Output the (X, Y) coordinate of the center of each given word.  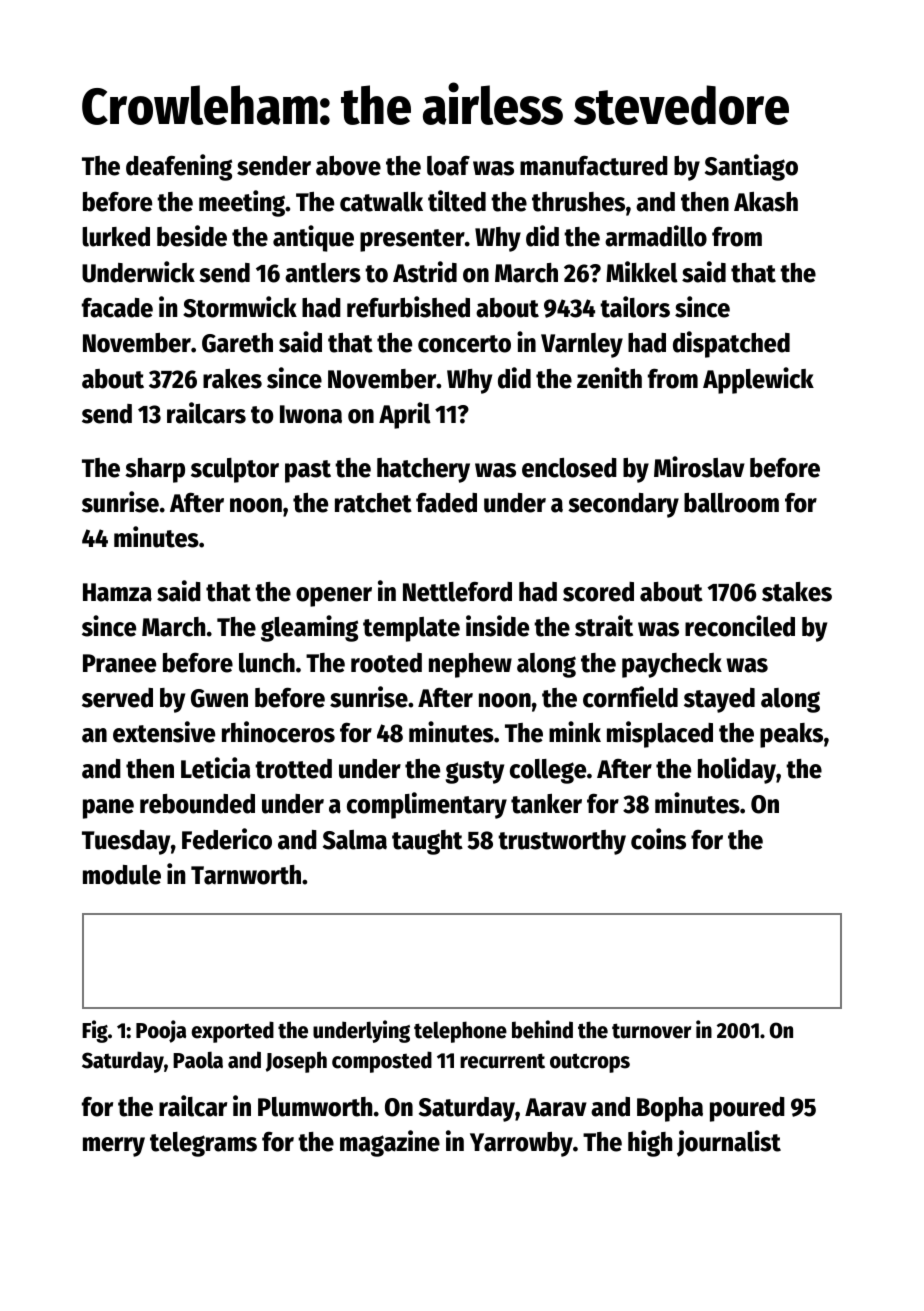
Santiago (751, 167)
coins (658, 839)
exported (232, 1032)
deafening (179, 167)
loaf (448, 166)
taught (427, 842)
